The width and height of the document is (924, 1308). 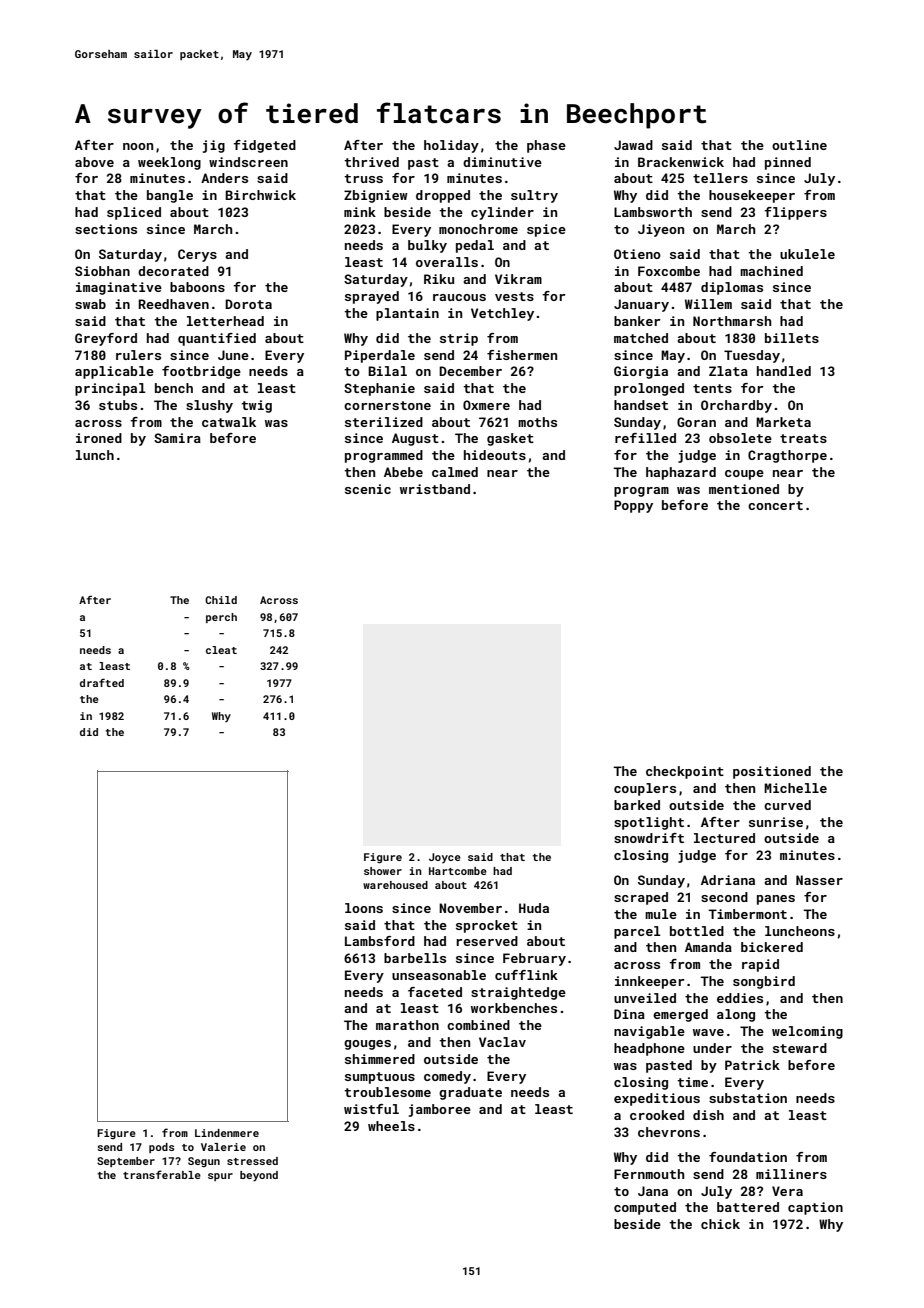 I want to click on sprayed, so click(x=372, y=297).
